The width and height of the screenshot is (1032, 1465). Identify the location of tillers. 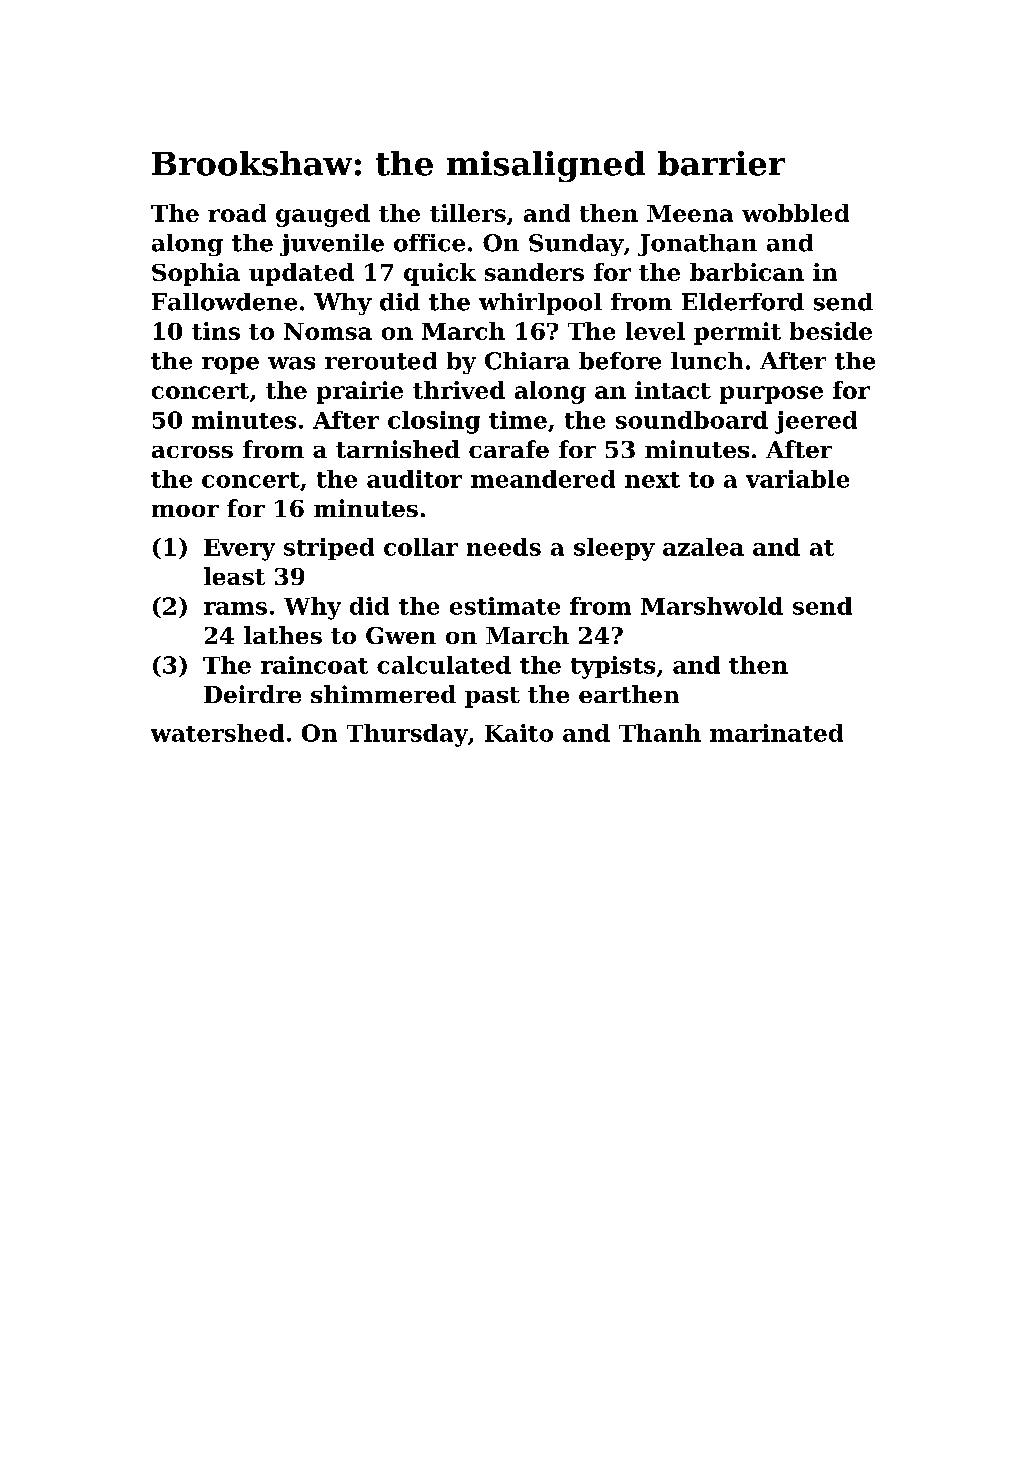
(468, 213).
